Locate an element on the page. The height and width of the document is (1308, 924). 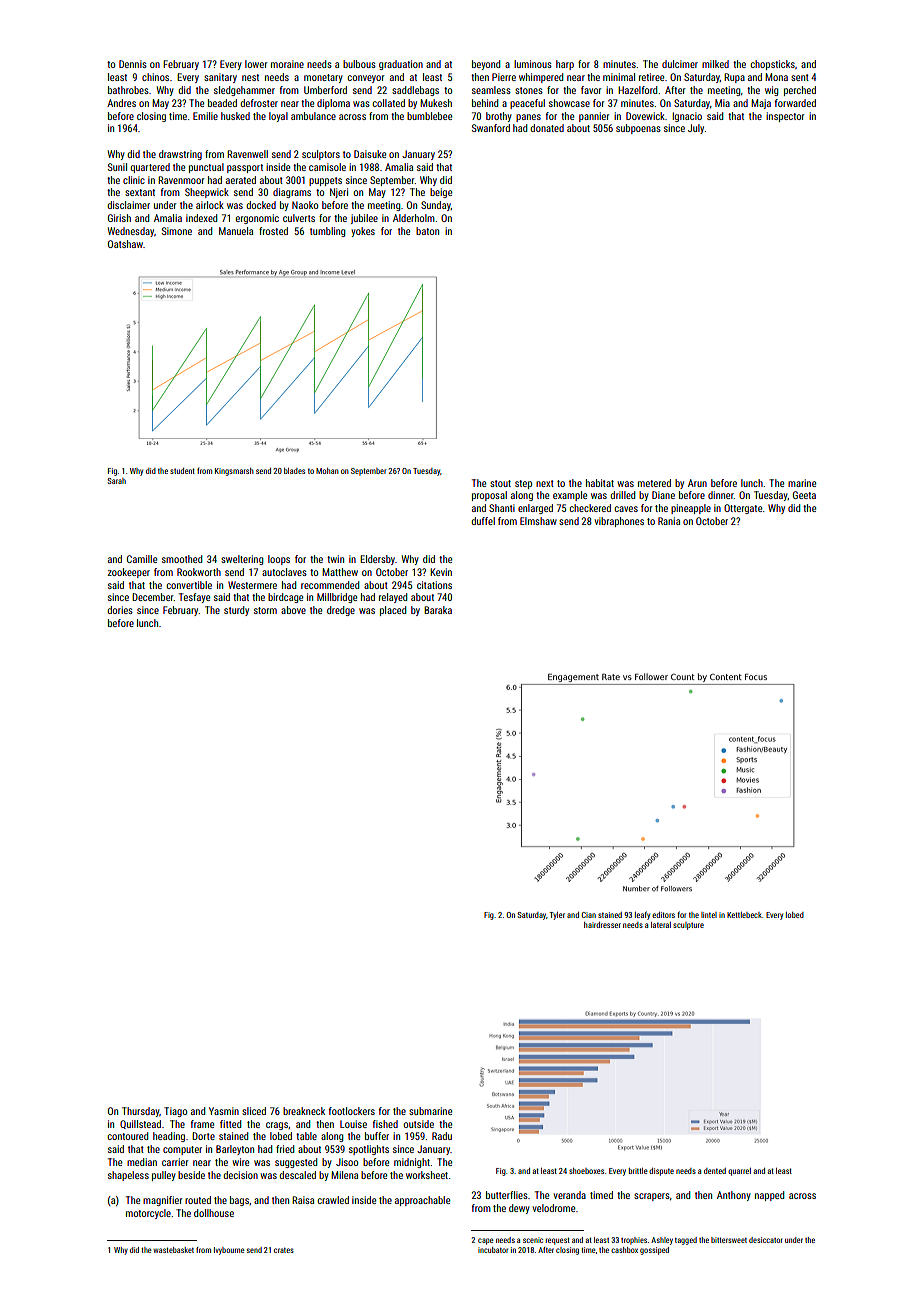
Tiago is located at coordinates (175, 1112).
